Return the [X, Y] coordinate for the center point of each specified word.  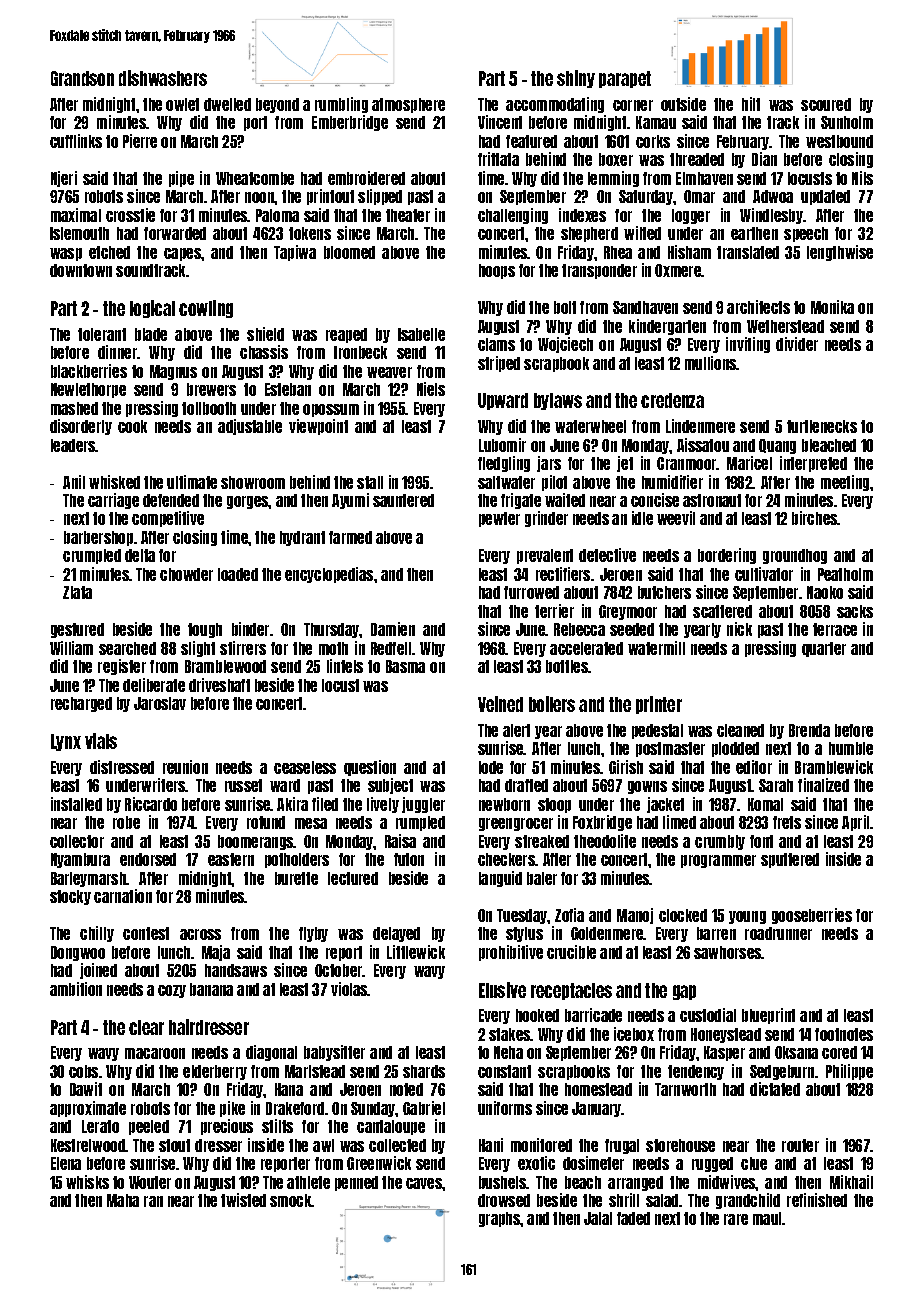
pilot [554, 483]
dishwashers [163, 78]
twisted [243, 1200]
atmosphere [408, 105]
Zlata [77, 592]
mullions [711, 363]
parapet [625, 79]
